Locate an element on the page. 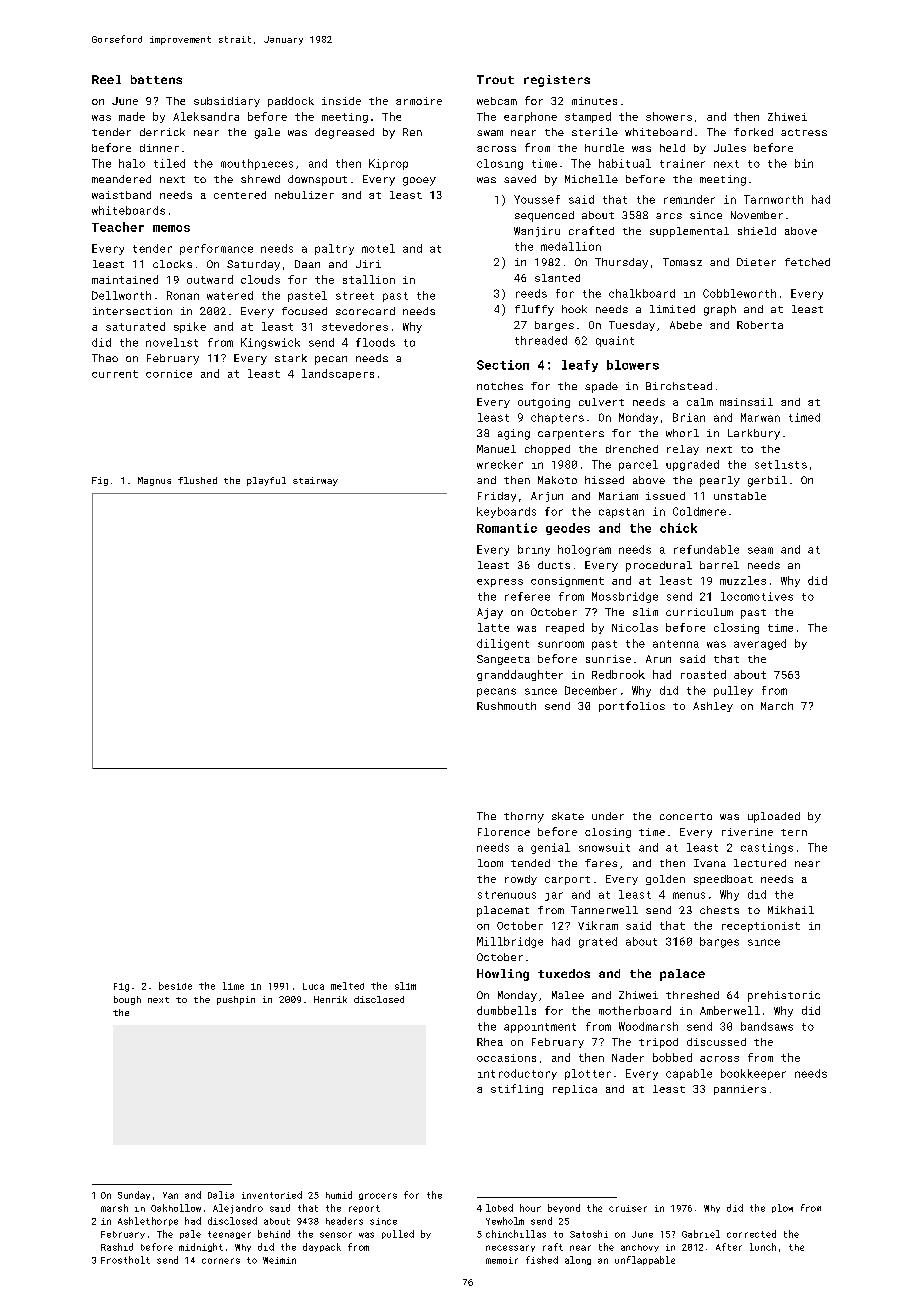 This document has width=924, height=1308. Frostholt is located at coordinates (125, 1260).
